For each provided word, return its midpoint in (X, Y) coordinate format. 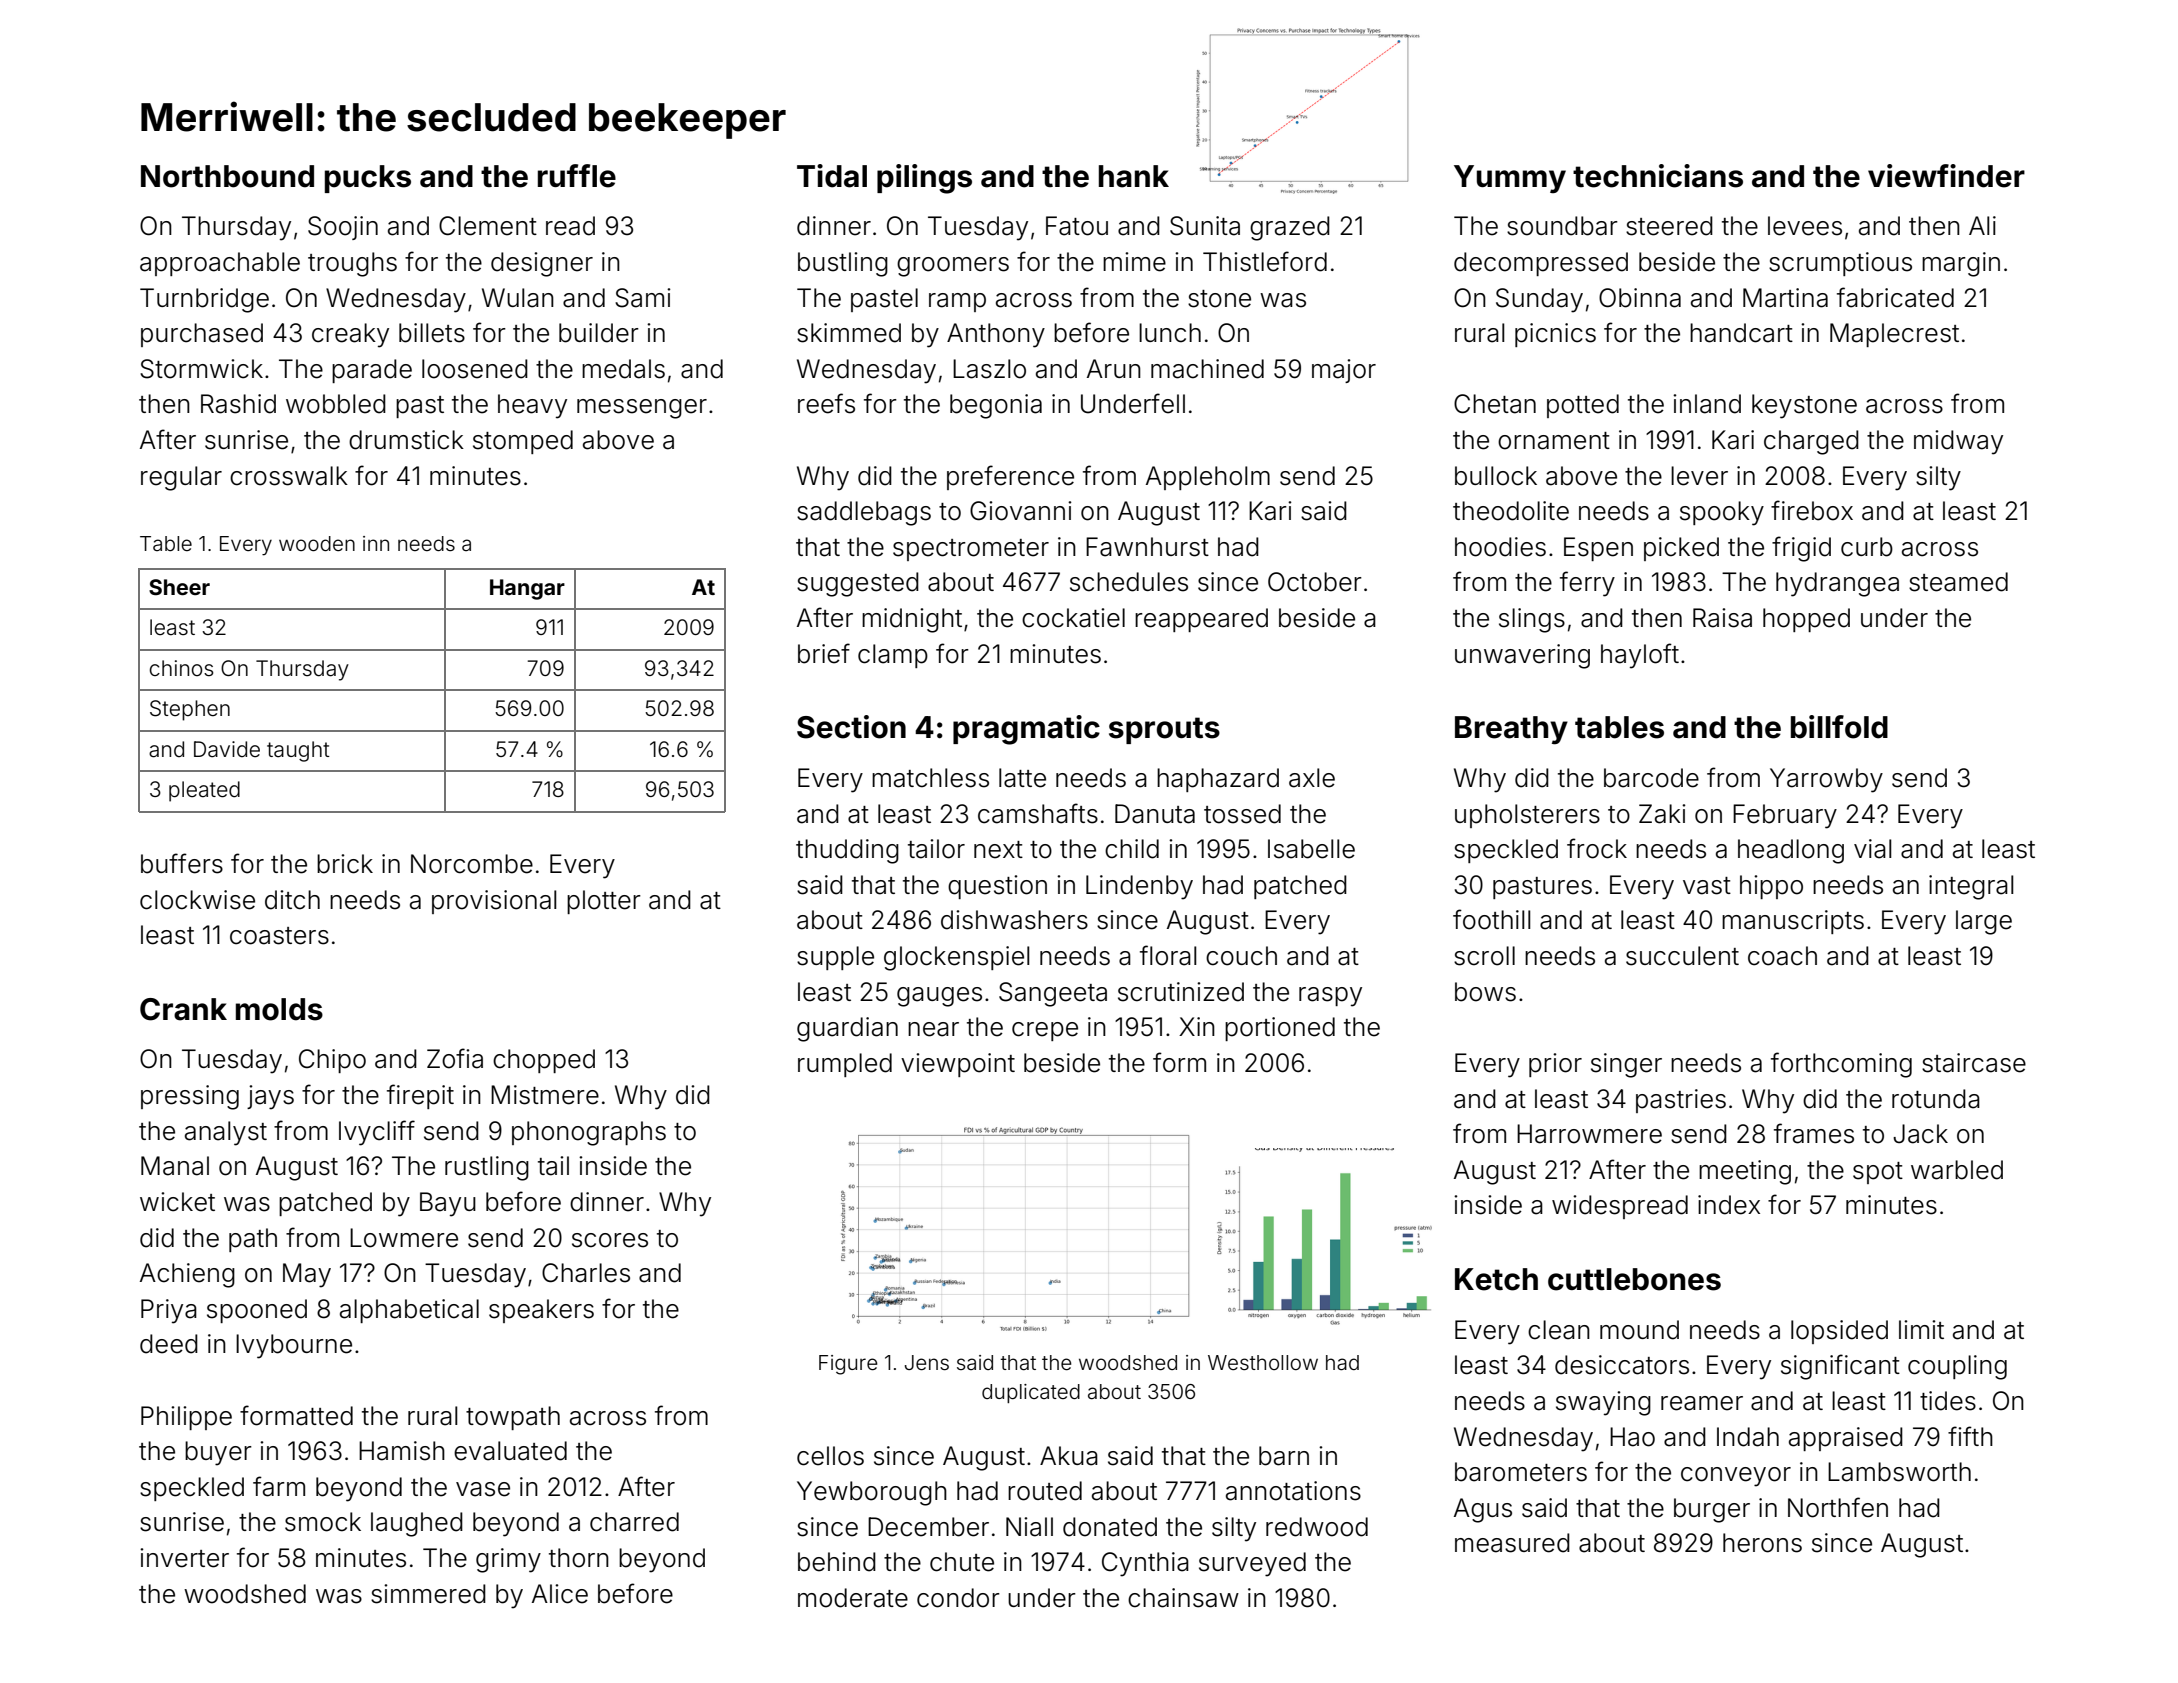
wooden (317, 543)
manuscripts (1793, 922)
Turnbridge (204, 300)
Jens (927, 1362)
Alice (560, 1594)
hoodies (1500, 547)
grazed (1290, 228)
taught (298, 751)
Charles (586, 1273)
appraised (1846, 1439)
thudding (847, 851)
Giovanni (1021, 511)
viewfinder (1946, 176)
